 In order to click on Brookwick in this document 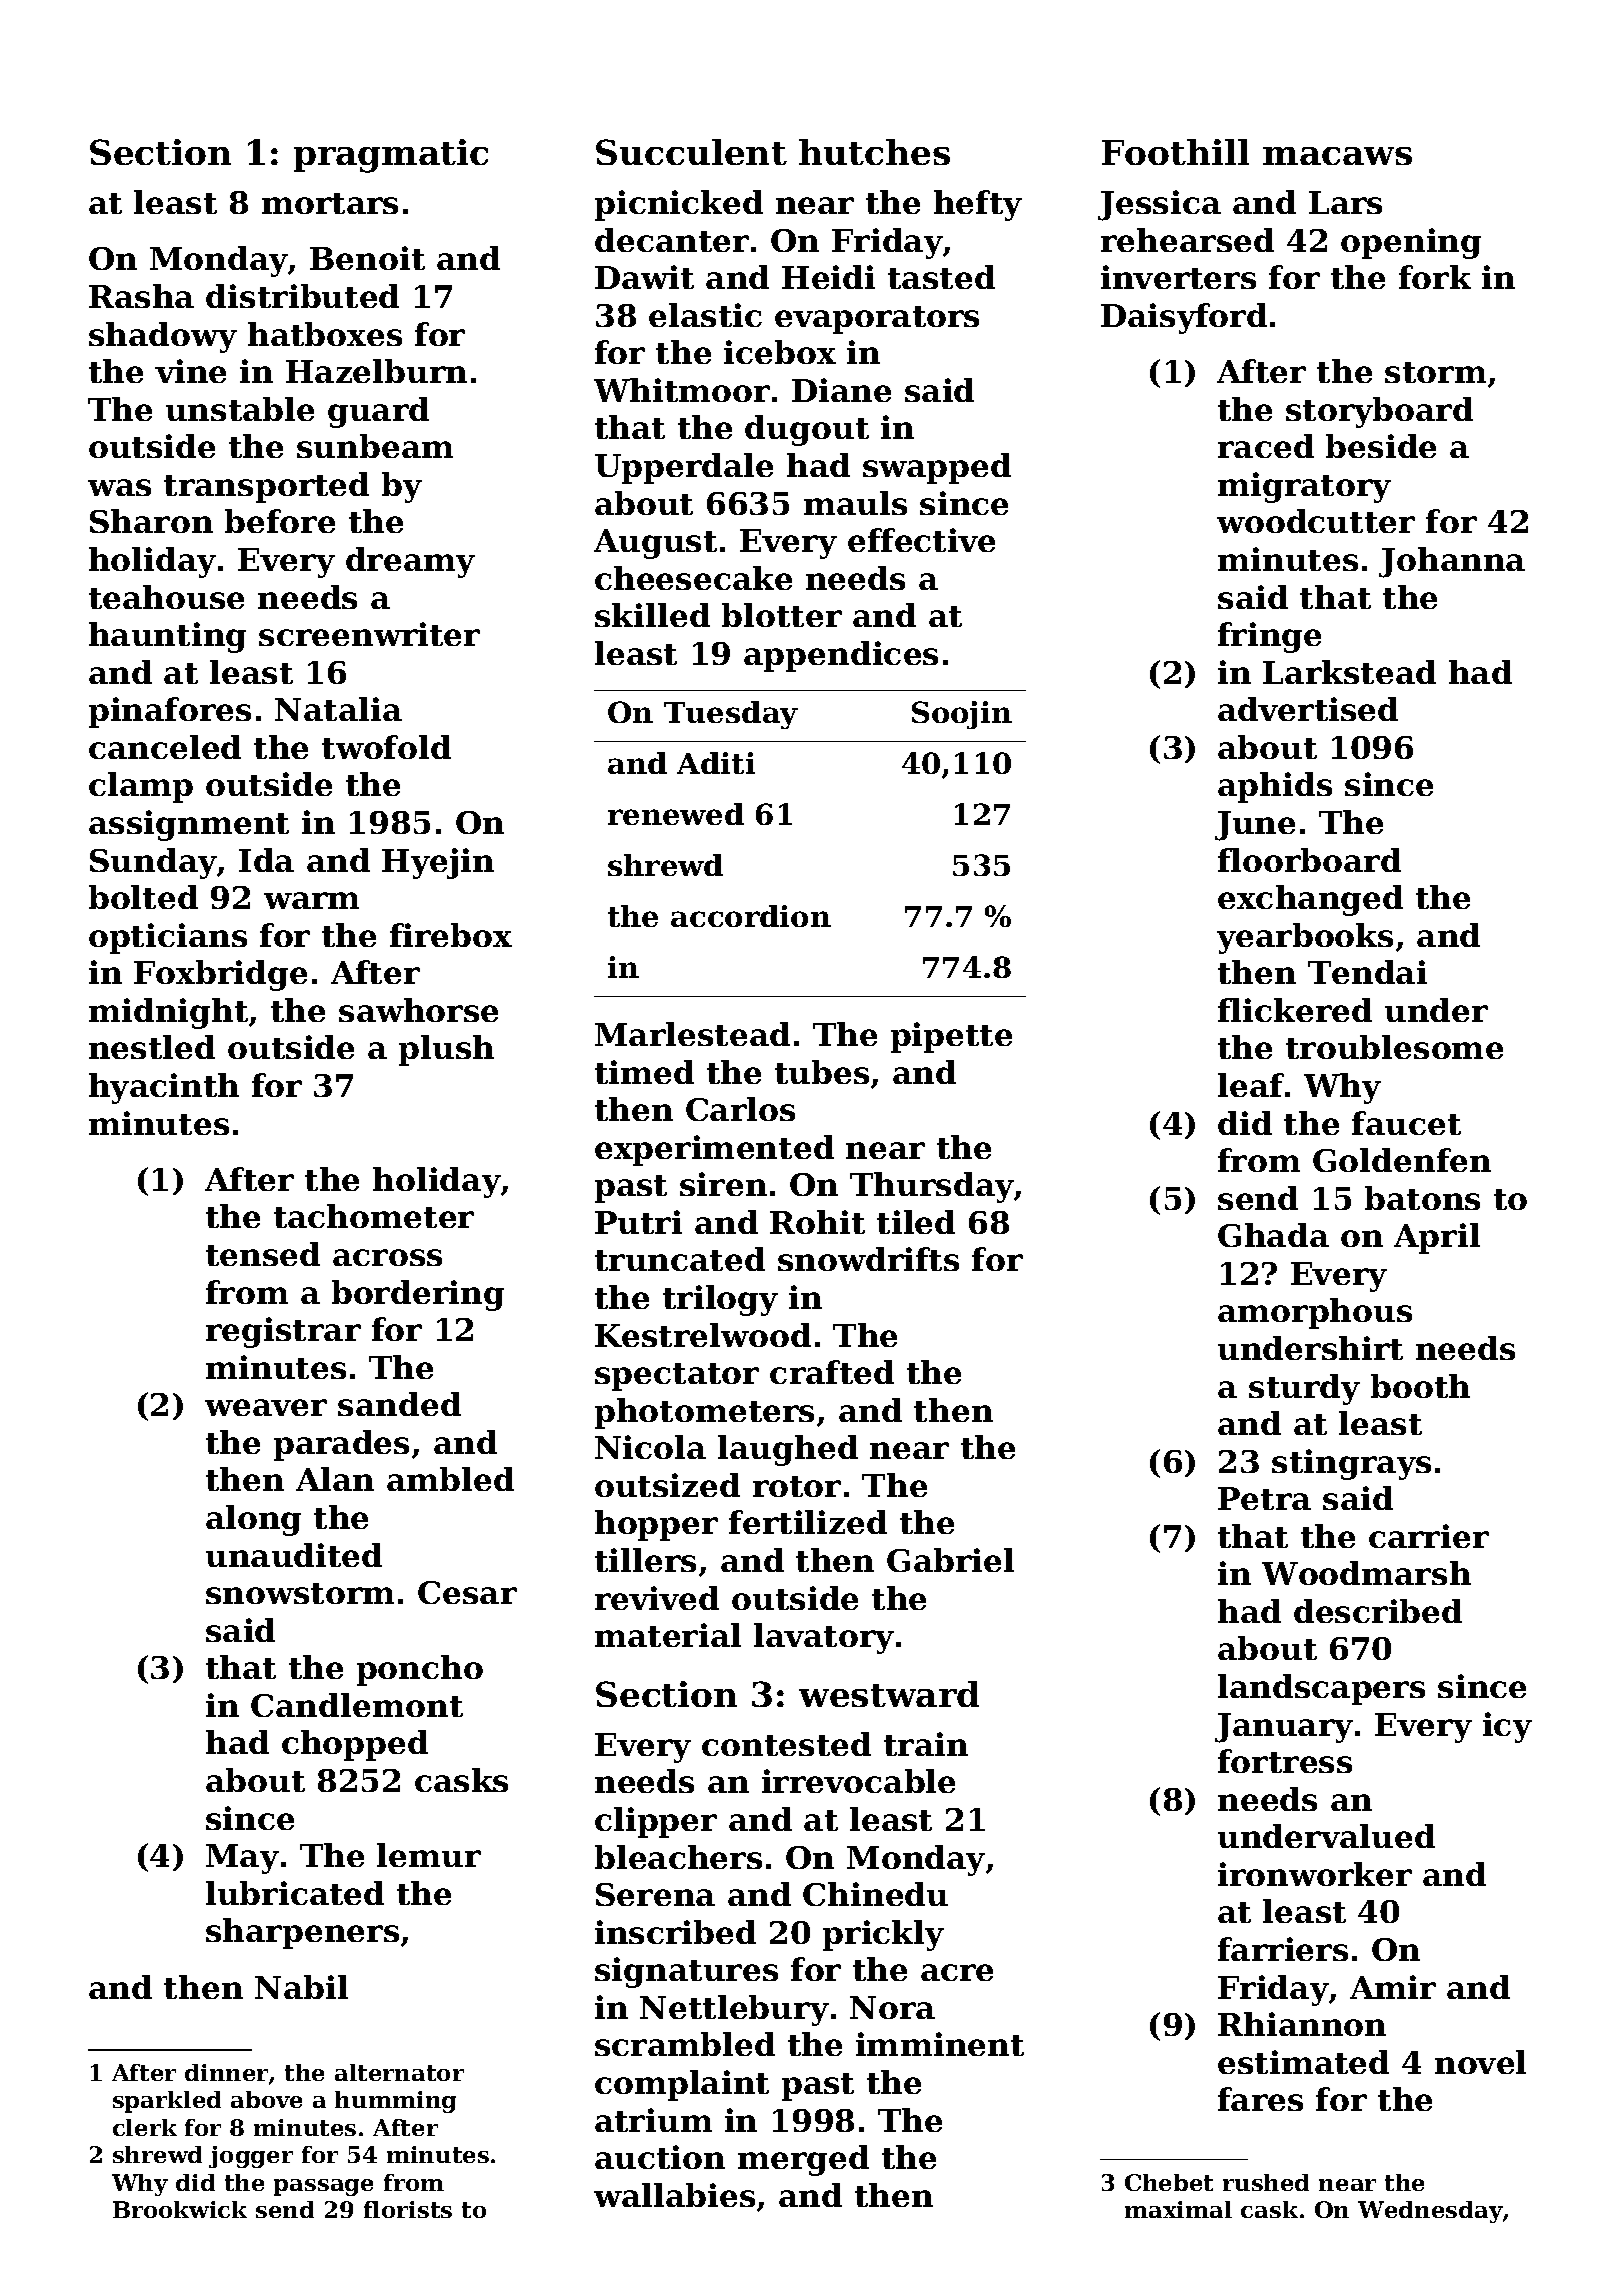, I will do `click(180, 2209)`.
